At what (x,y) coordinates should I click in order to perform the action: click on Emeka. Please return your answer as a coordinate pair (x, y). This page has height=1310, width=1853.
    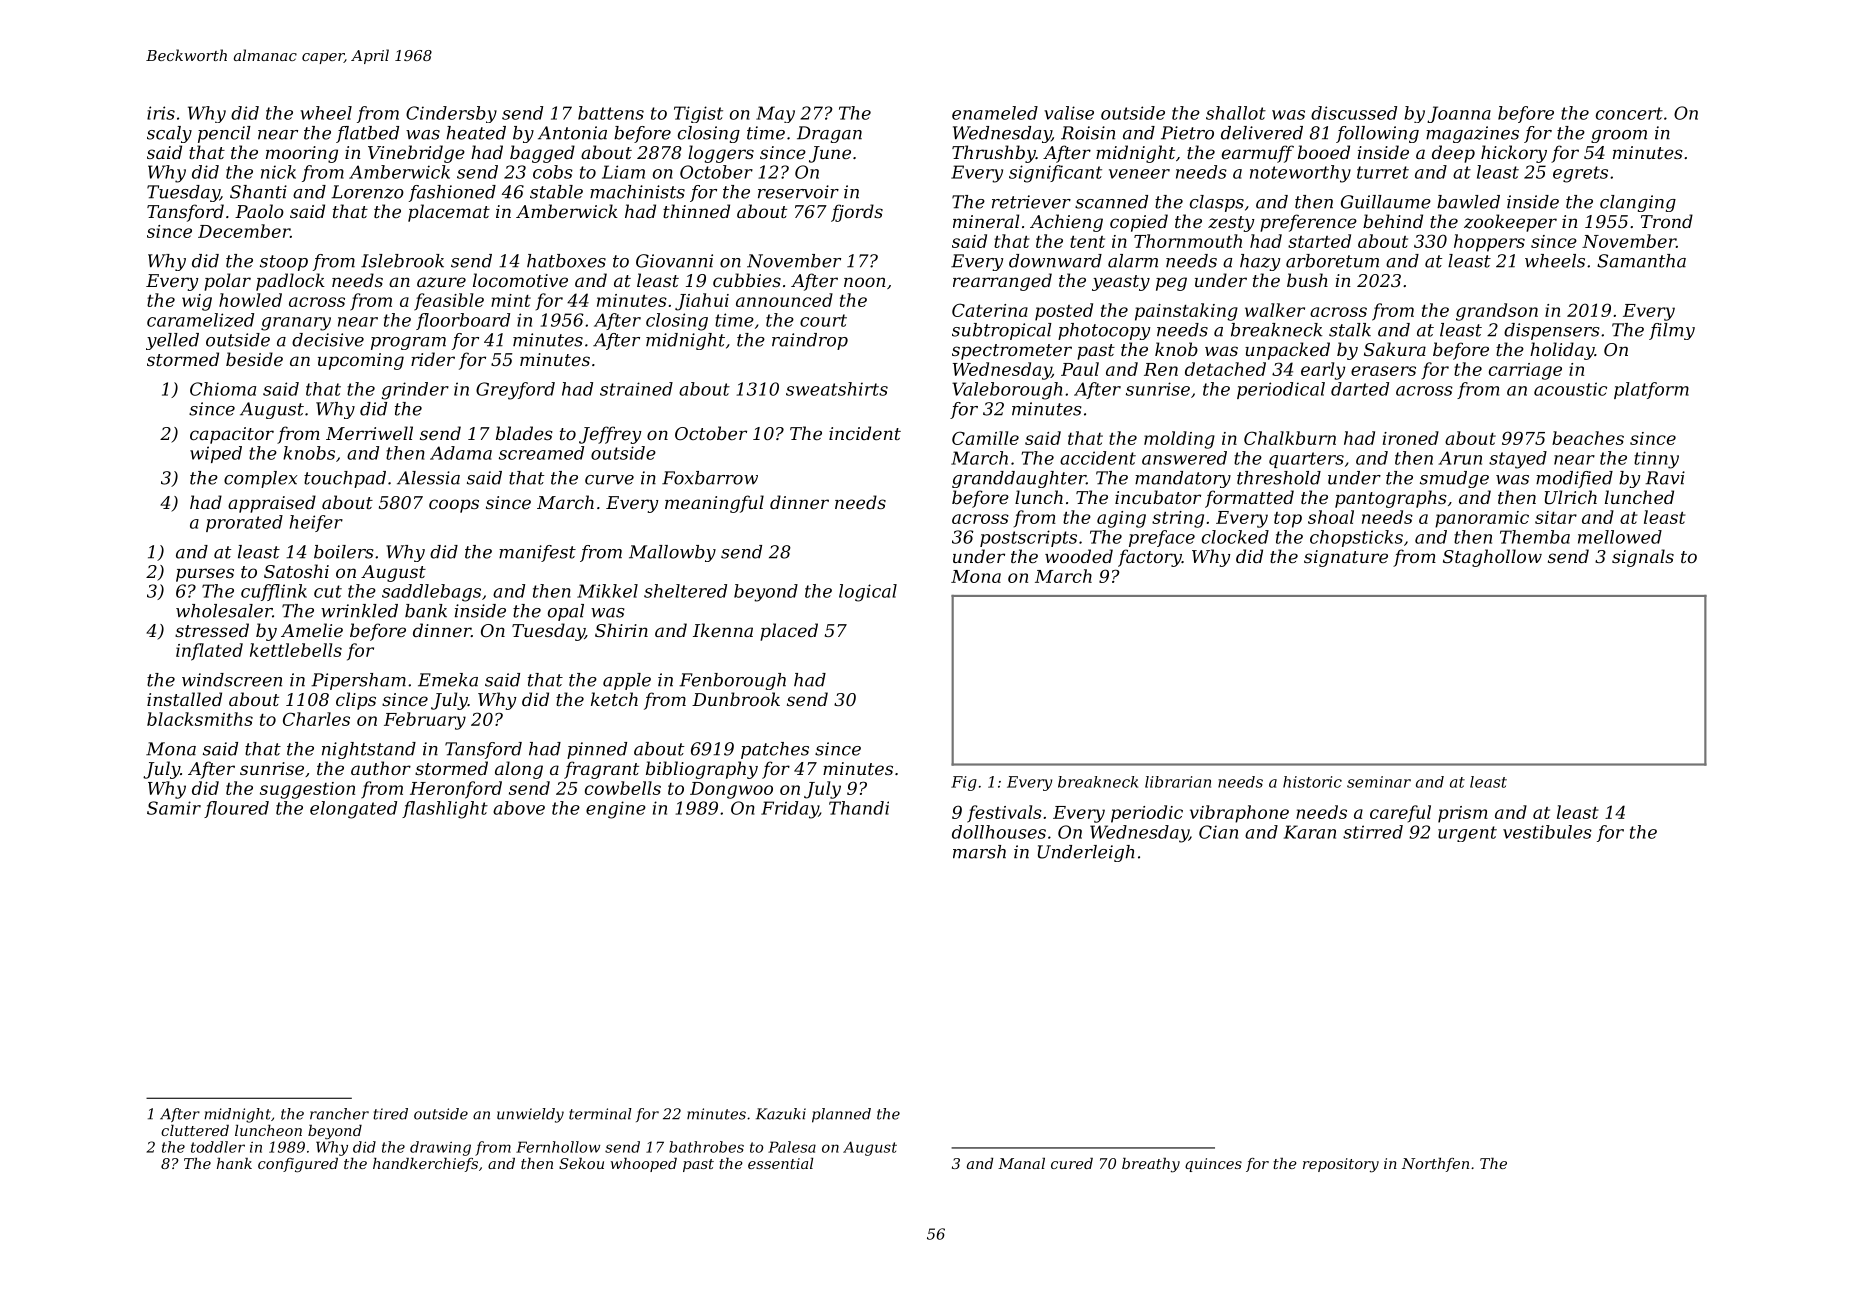
    Looking at the image, I should click on (448, 680).
